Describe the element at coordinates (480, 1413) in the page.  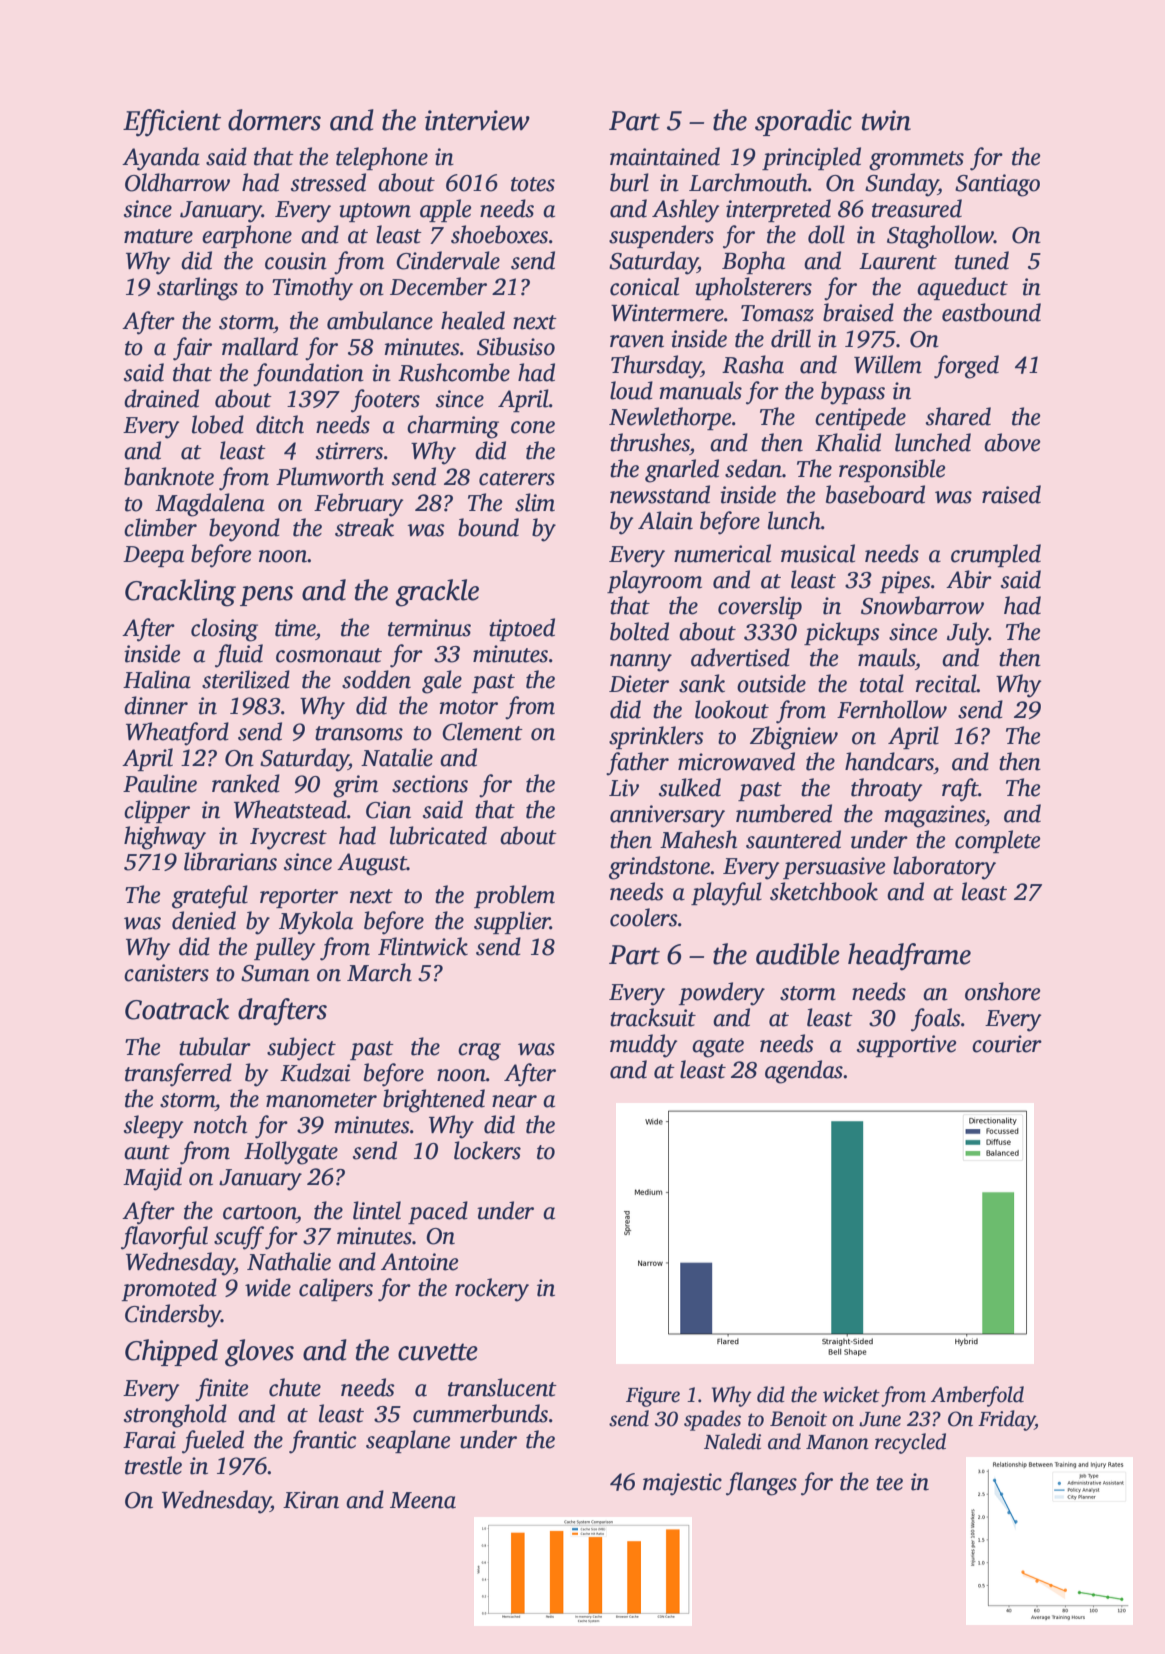
I see `cummerbunds` at that location.
